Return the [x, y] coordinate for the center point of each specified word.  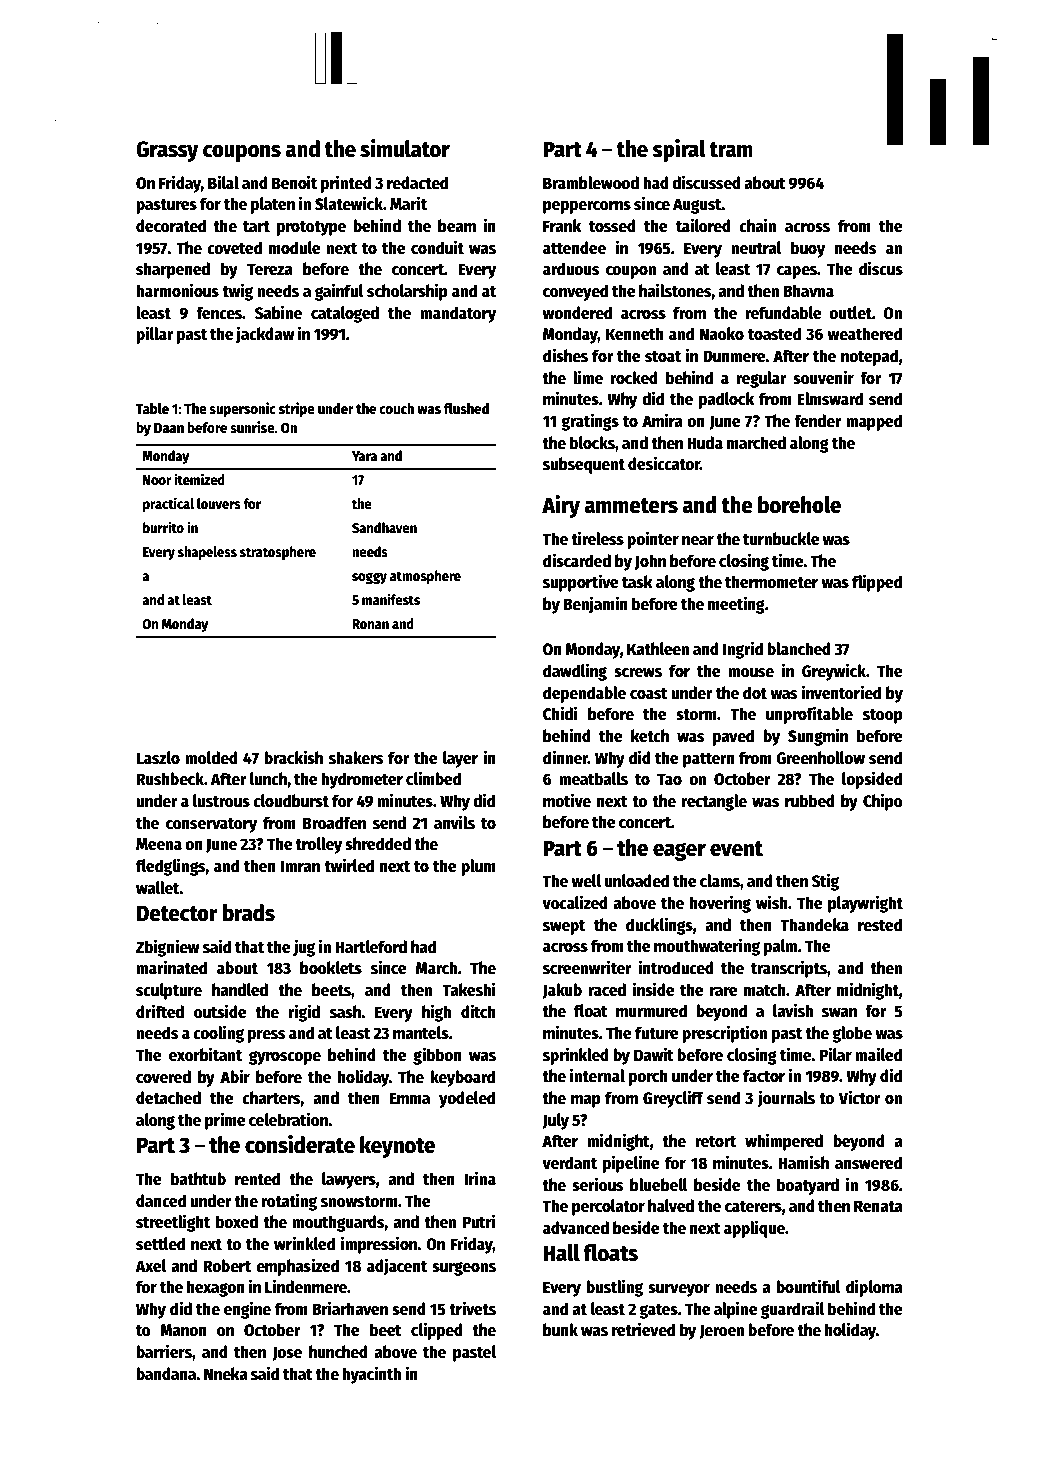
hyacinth [371, 1375]
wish [772, 902]
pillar [155, 335]
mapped [874, 422]
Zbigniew [167, 948]
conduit [437, 247]
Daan [169, 428]
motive [567, 800]
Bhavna [808, 291]
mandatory [458, 314]
